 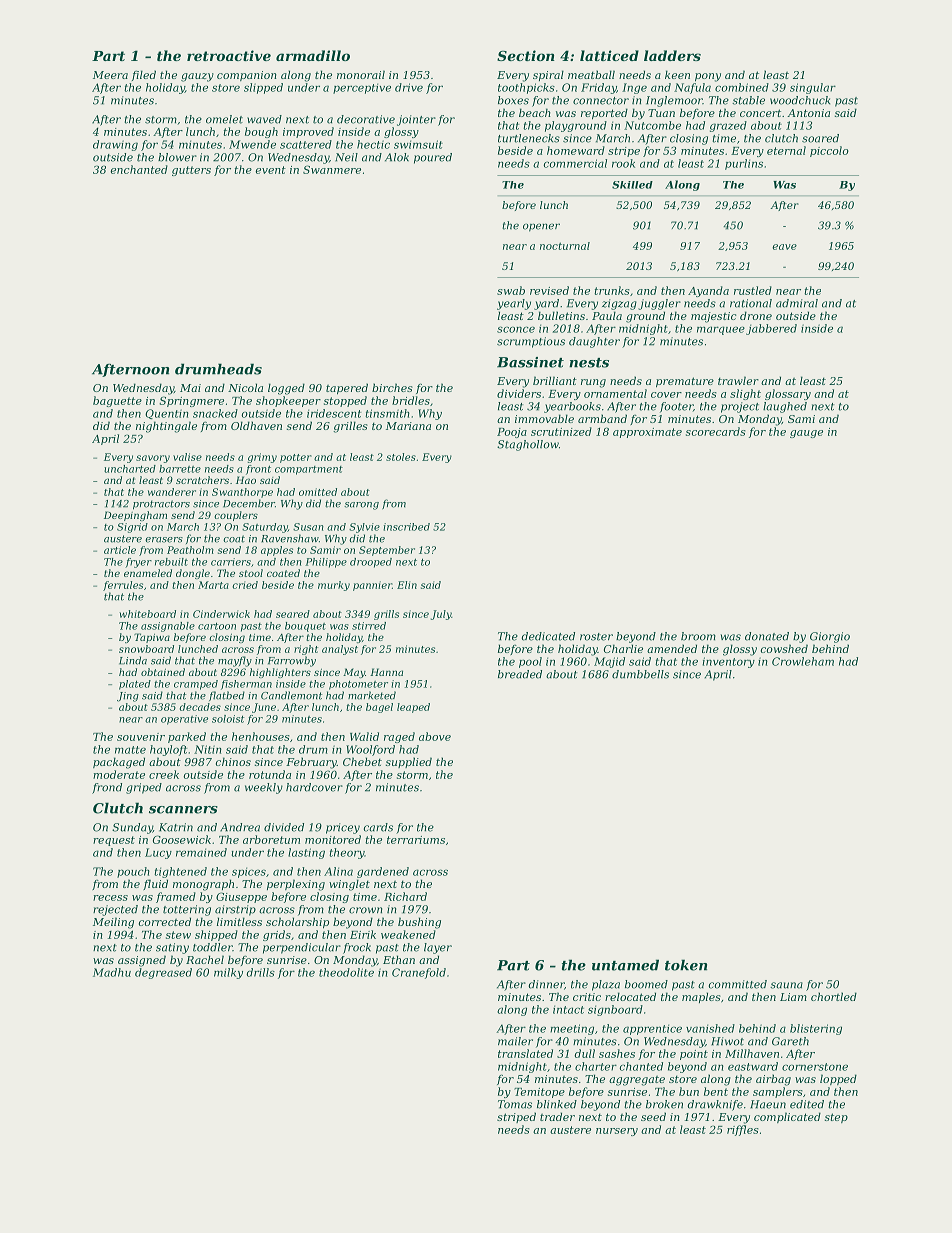 What do you see at coordinates (515, 1041) in the image?
I see `mailer` at bounding box center [515, 1041].
